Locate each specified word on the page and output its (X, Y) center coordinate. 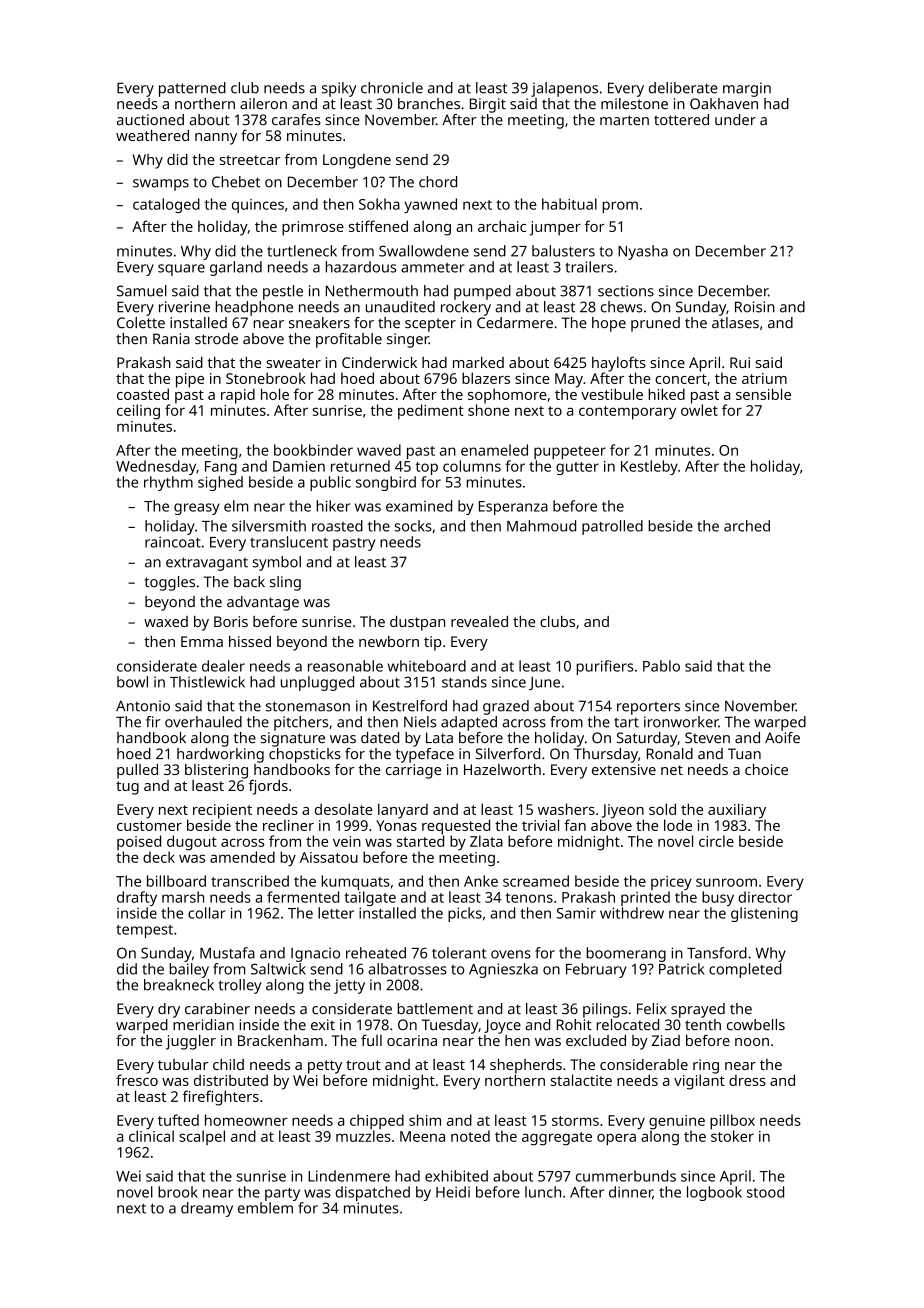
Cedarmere (515, 323)
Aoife (782, 738)
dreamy (207, 1209)
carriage (413, 771)
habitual (569, 204)
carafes (296, 120)
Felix (651, 1008)
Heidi (453, 1192)
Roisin (755, 307)
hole (275, 394)
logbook (714, 1193)
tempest (144, 931)
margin (747, 89)
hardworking (220, 755)
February (596, 970)
